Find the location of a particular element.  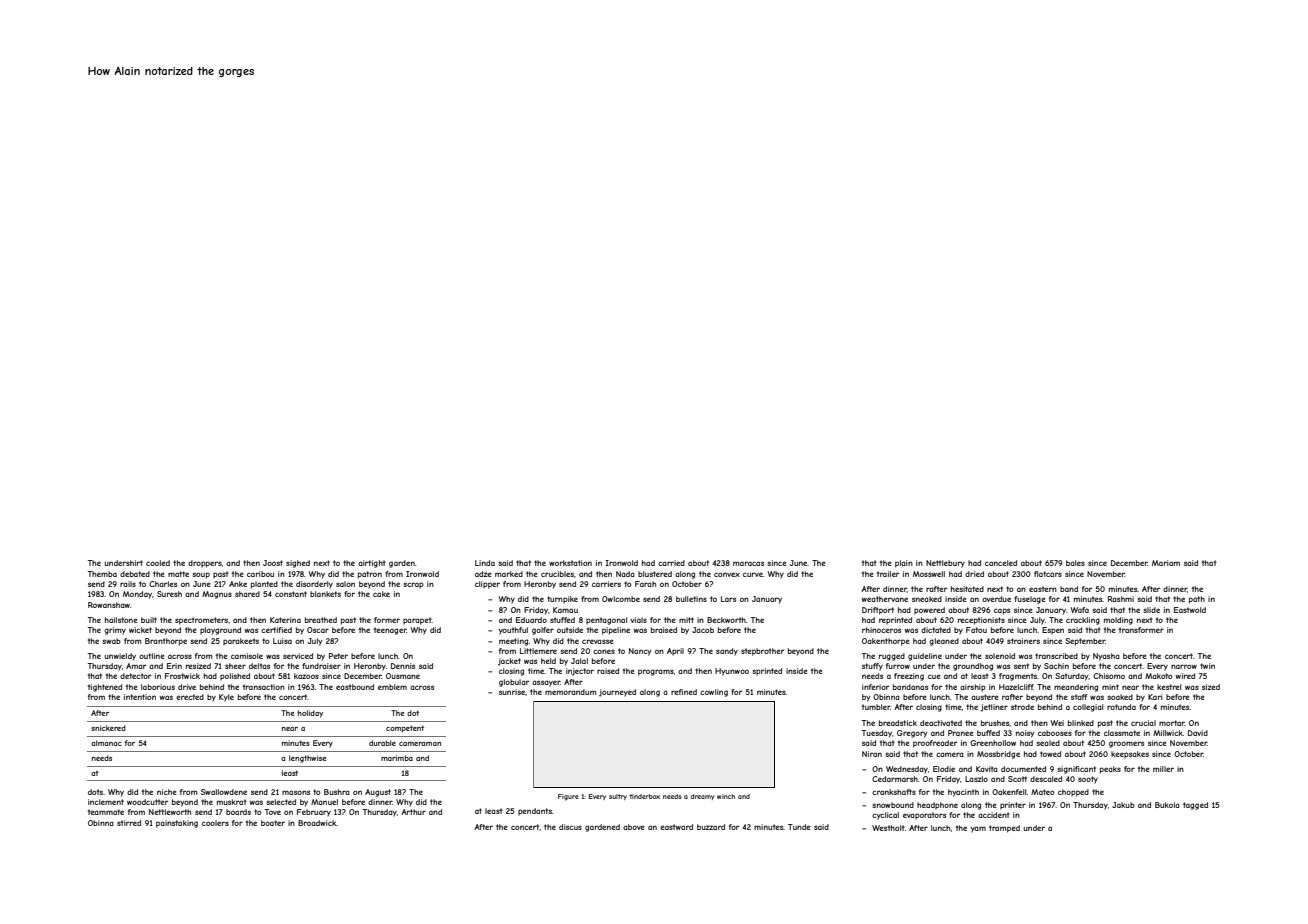

canceled is located at coordinates (1001, 563).
